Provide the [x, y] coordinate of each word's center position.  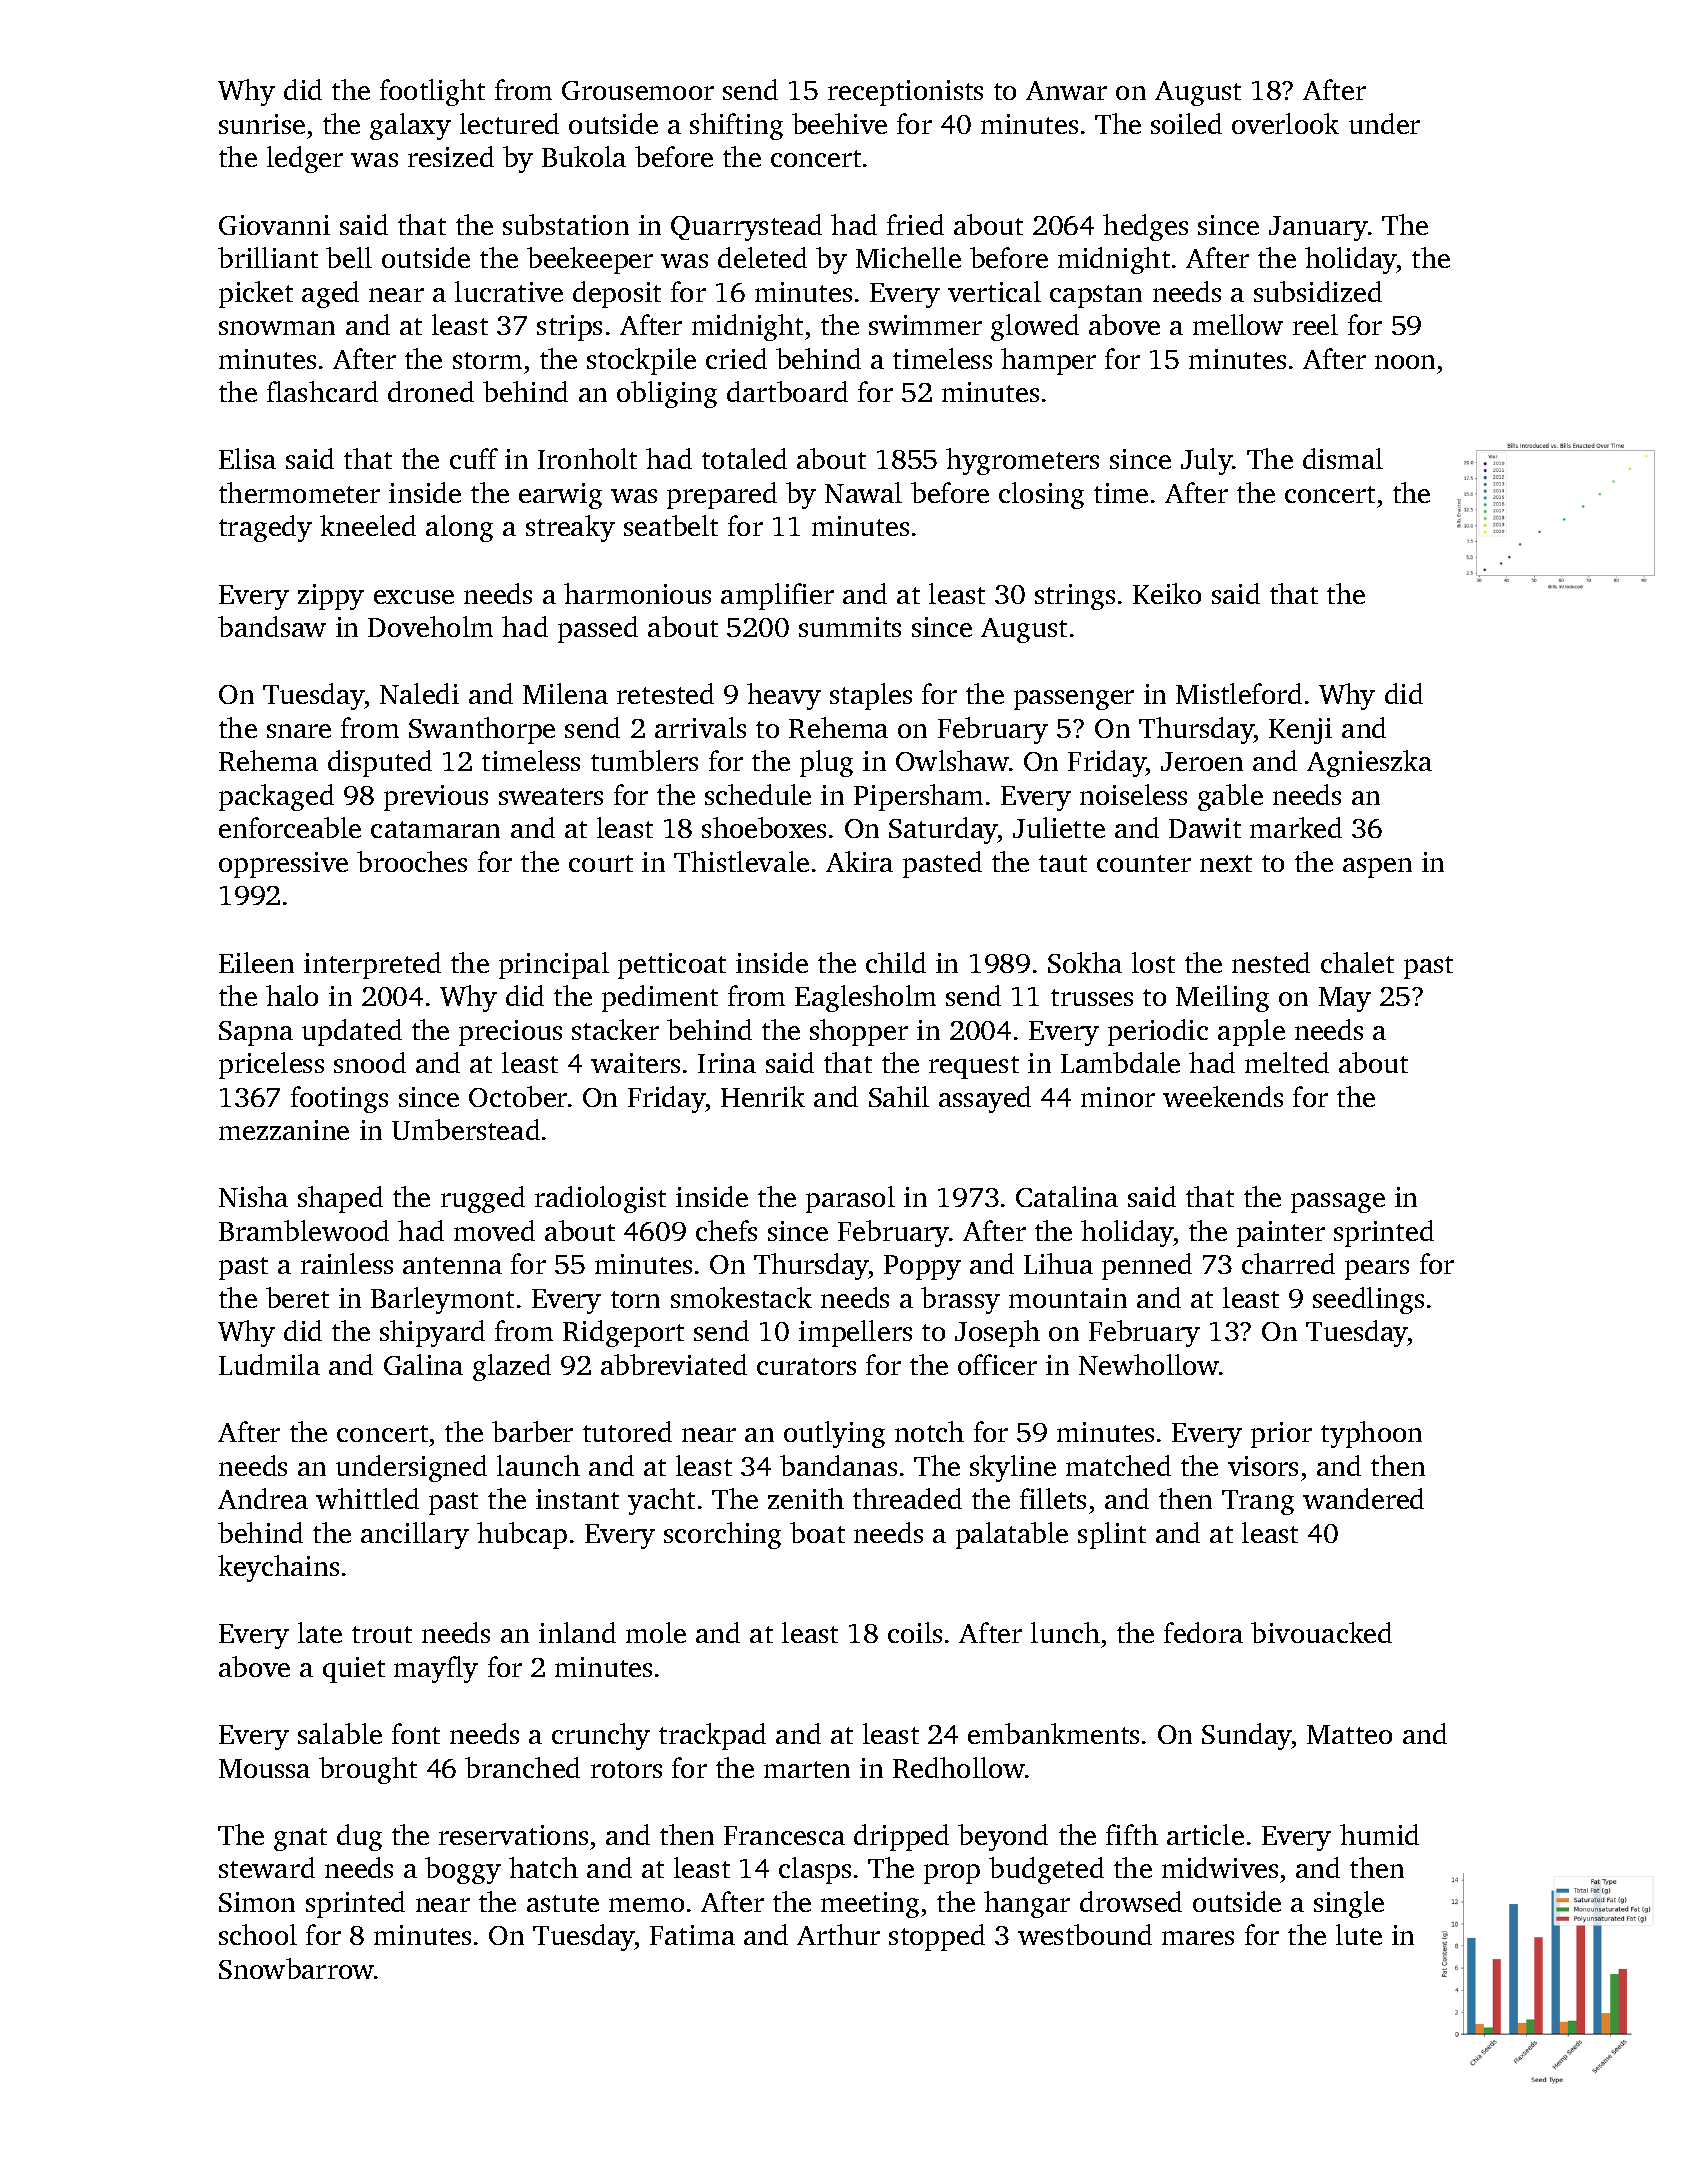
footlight [432, 92]
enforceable [290, 827]
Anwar [1066, 90]
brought [368, 1770]
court [601, 863]
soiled [1186, 123]
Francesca [784, 1835]
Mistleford [1239, 693]
